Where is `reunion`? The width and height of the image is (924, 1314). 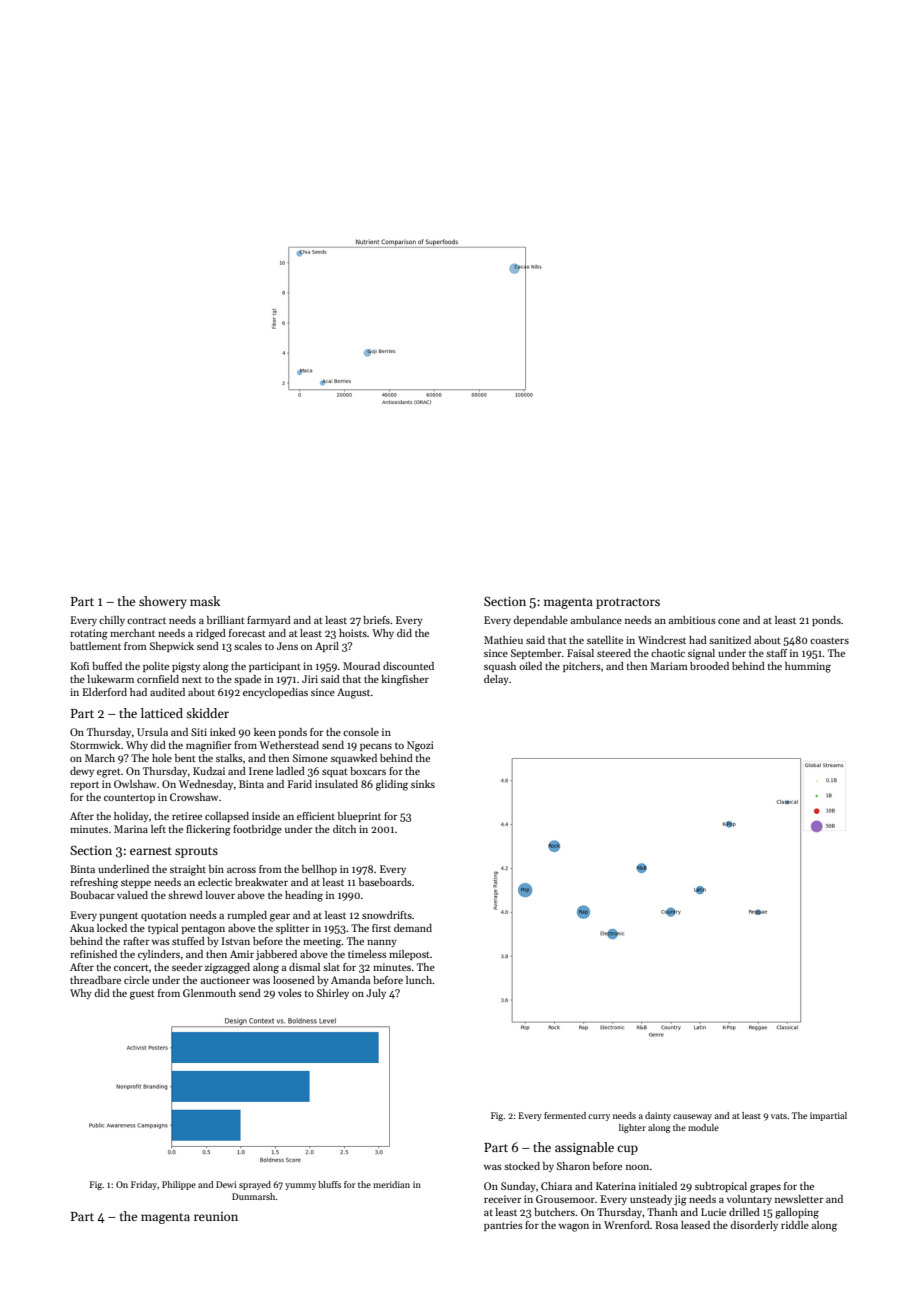 reunion is located at coordinates (216, 1216).
